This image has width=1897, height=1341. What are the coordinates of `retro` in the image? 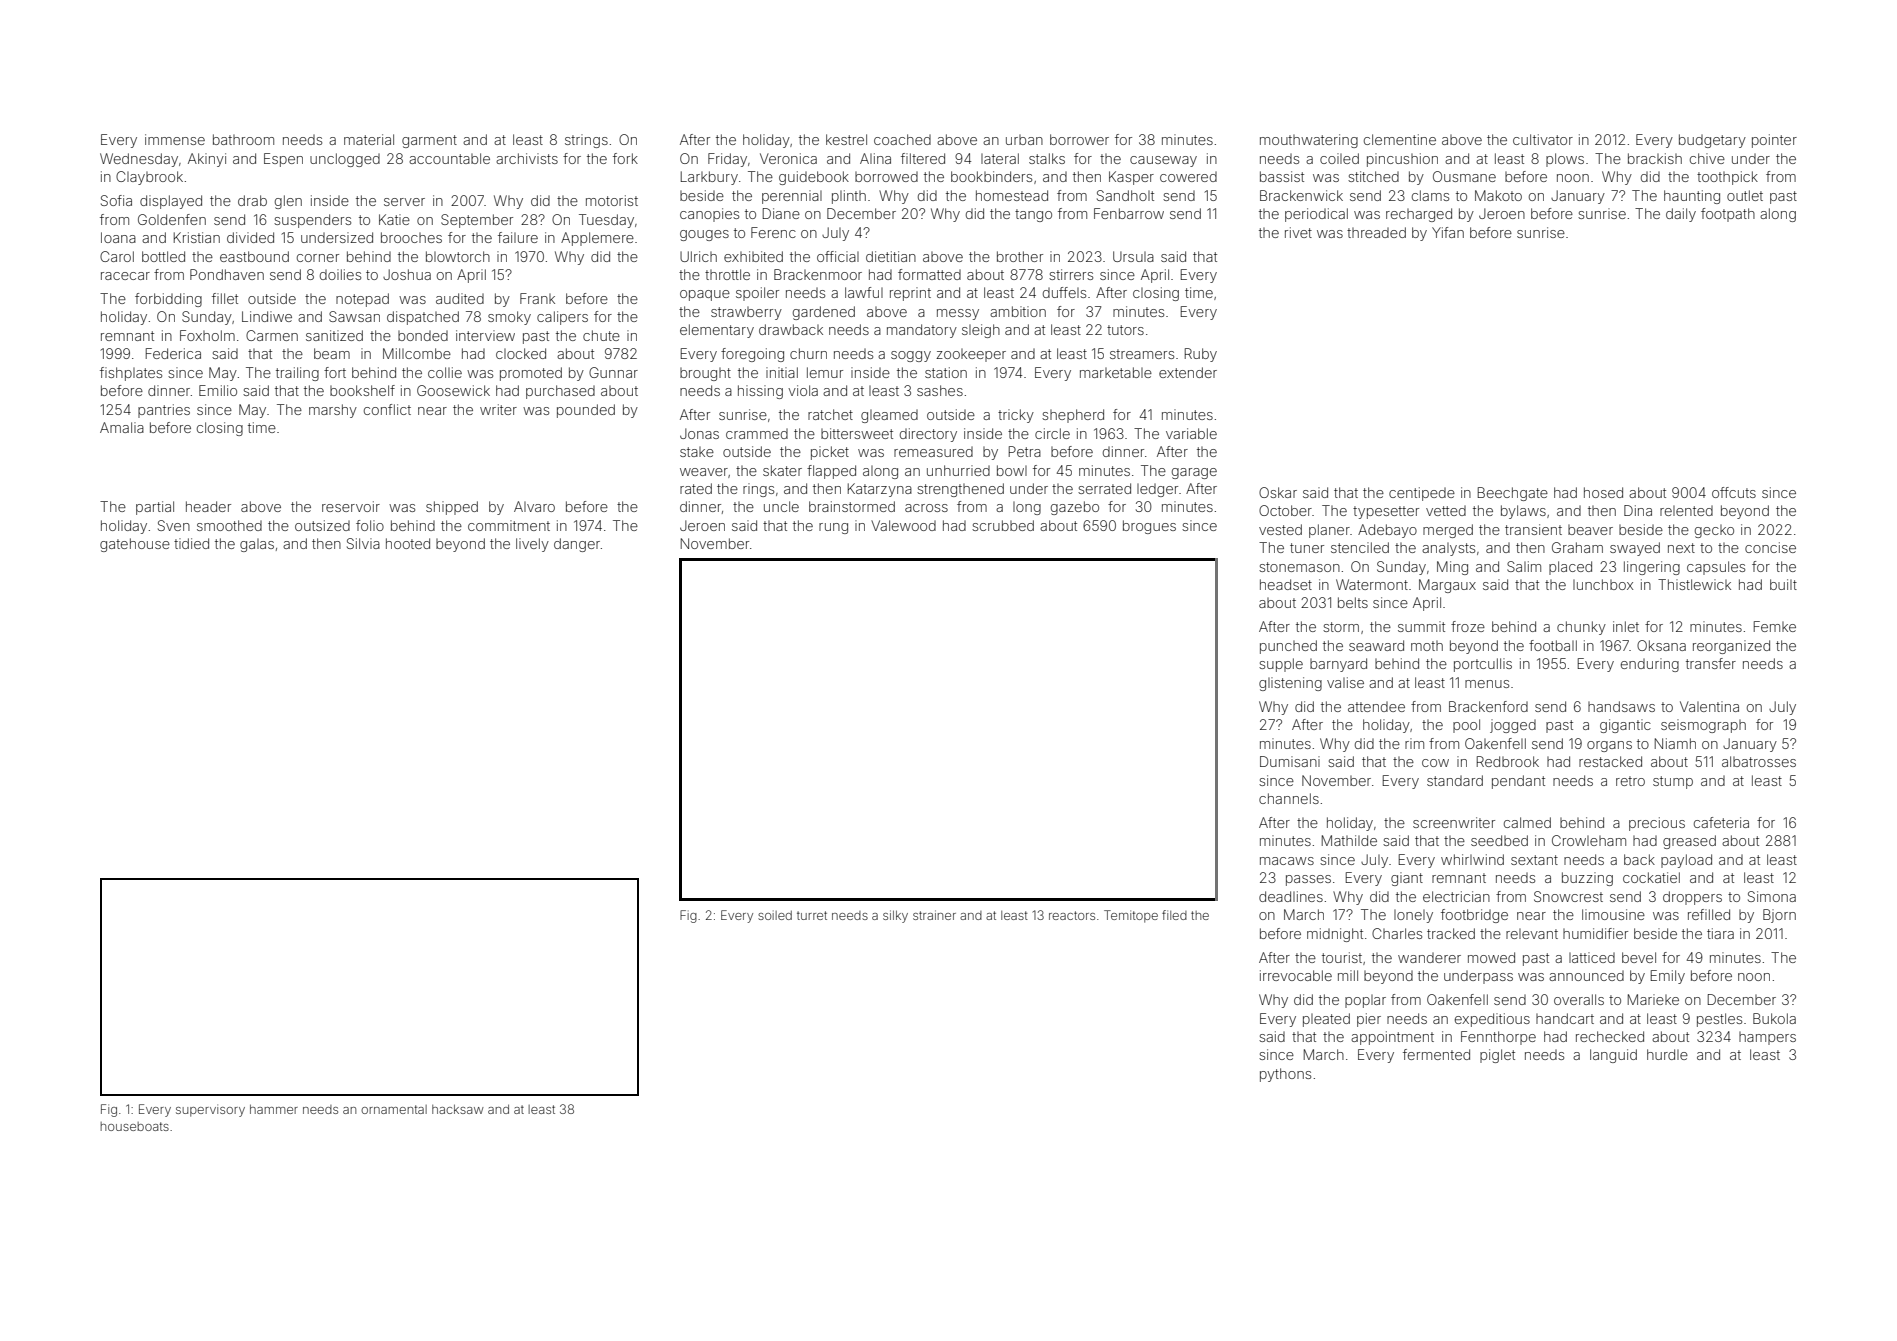 It's located at (1630, 781).
